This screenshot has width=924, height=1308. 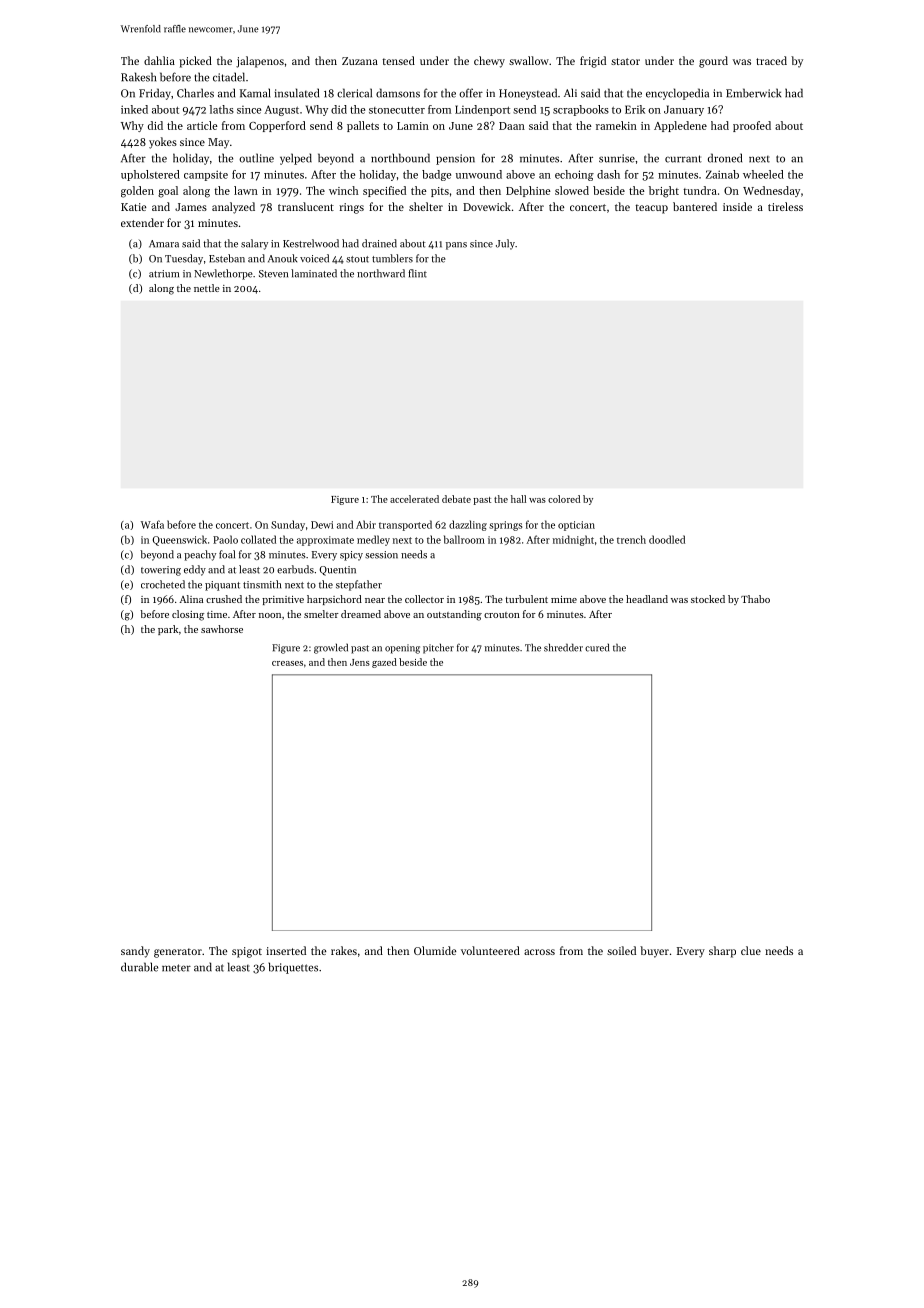 I want to click on pension, so click(x=455, y=159).
